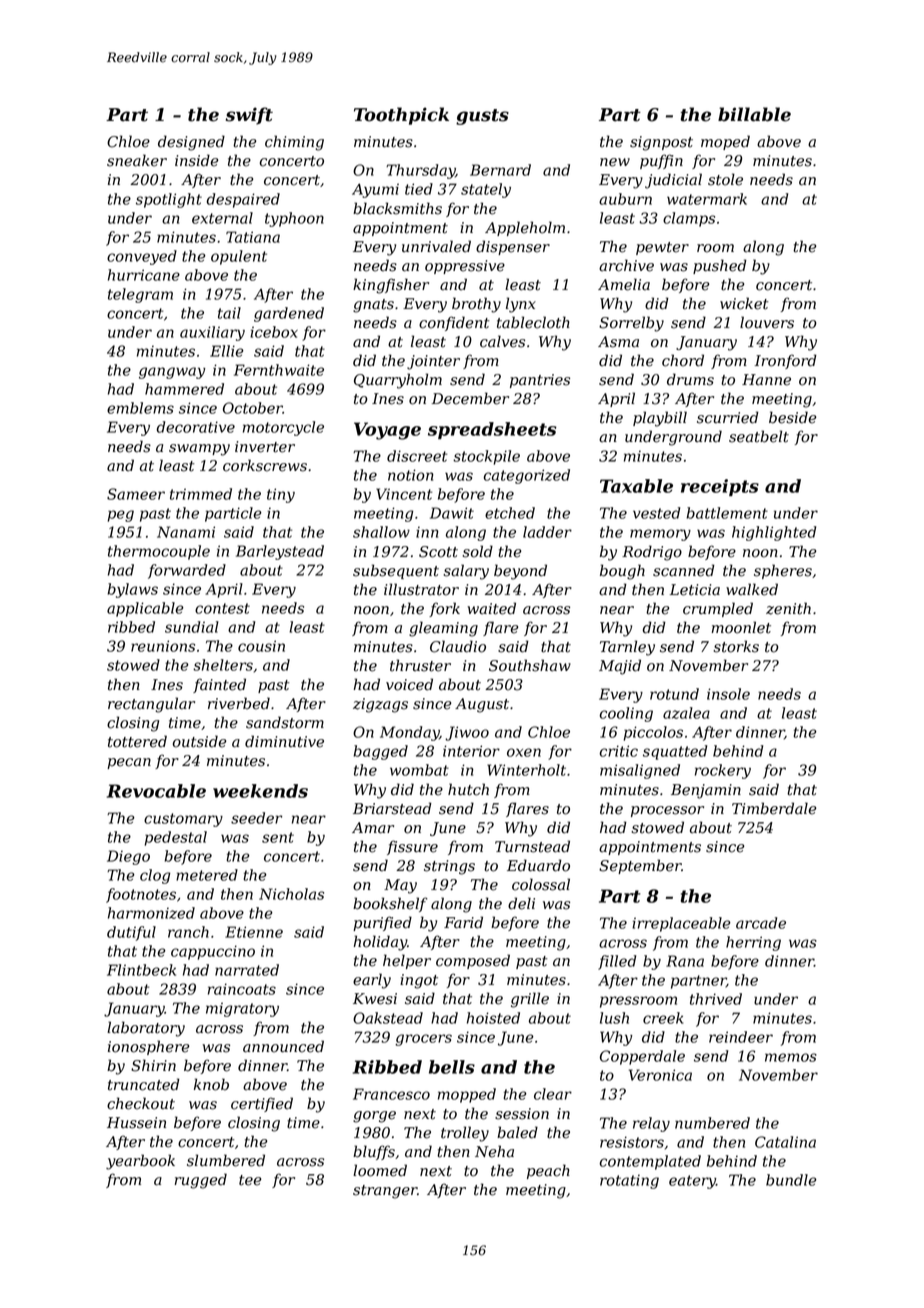  I want to click on Etienne, so click(254, 932).
